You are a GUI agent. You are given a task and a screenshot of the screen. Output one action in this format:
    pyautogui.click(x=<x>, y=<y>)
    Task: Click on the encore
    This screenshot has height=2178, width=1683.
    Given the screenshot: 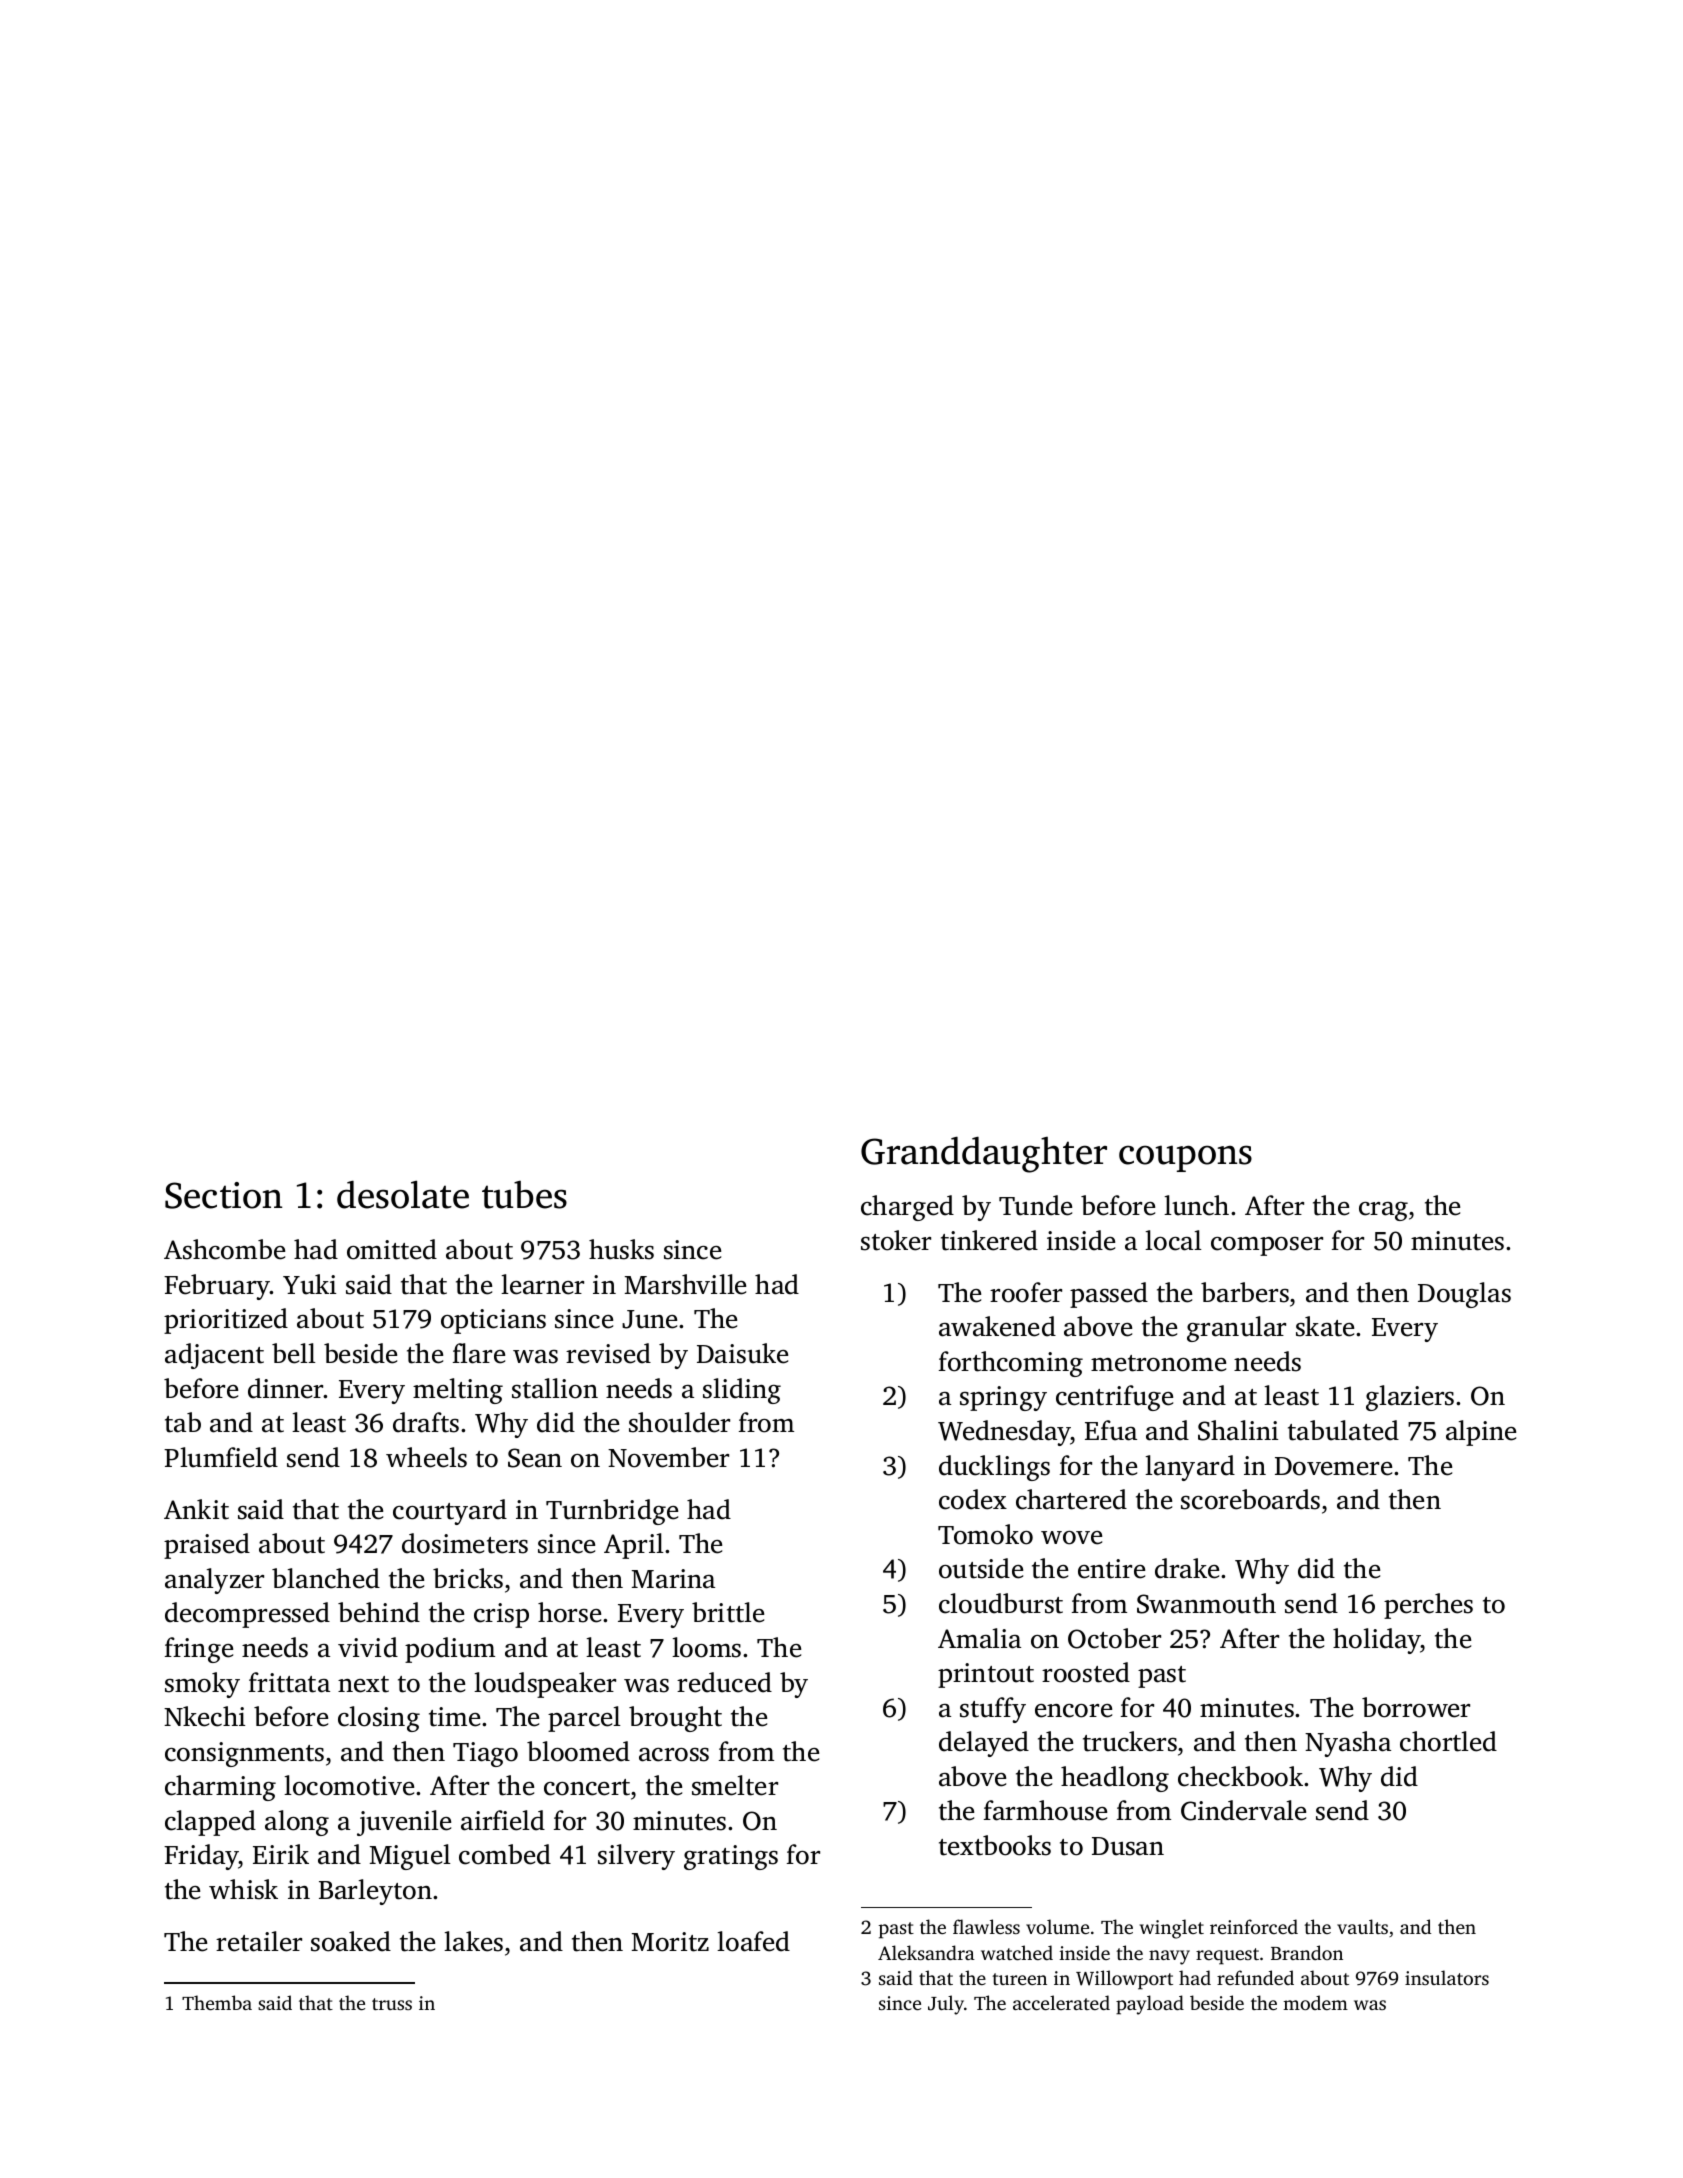 What is the action you would take?
    pyautogui.click(x=1073, y=1711)
